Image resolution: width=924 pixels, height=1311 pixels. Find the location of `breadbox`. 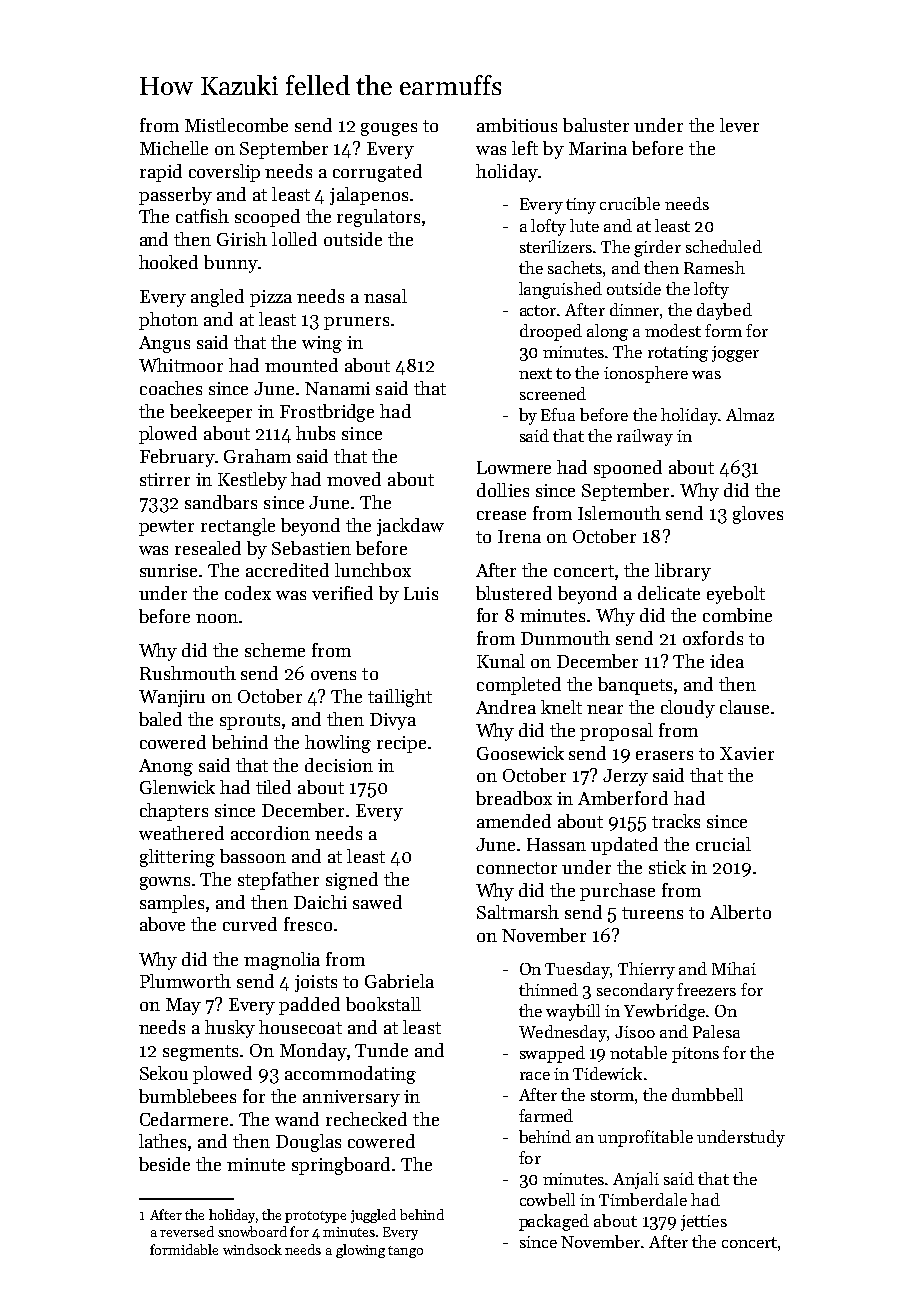

breadbox is located at coordinates (514, 798).
